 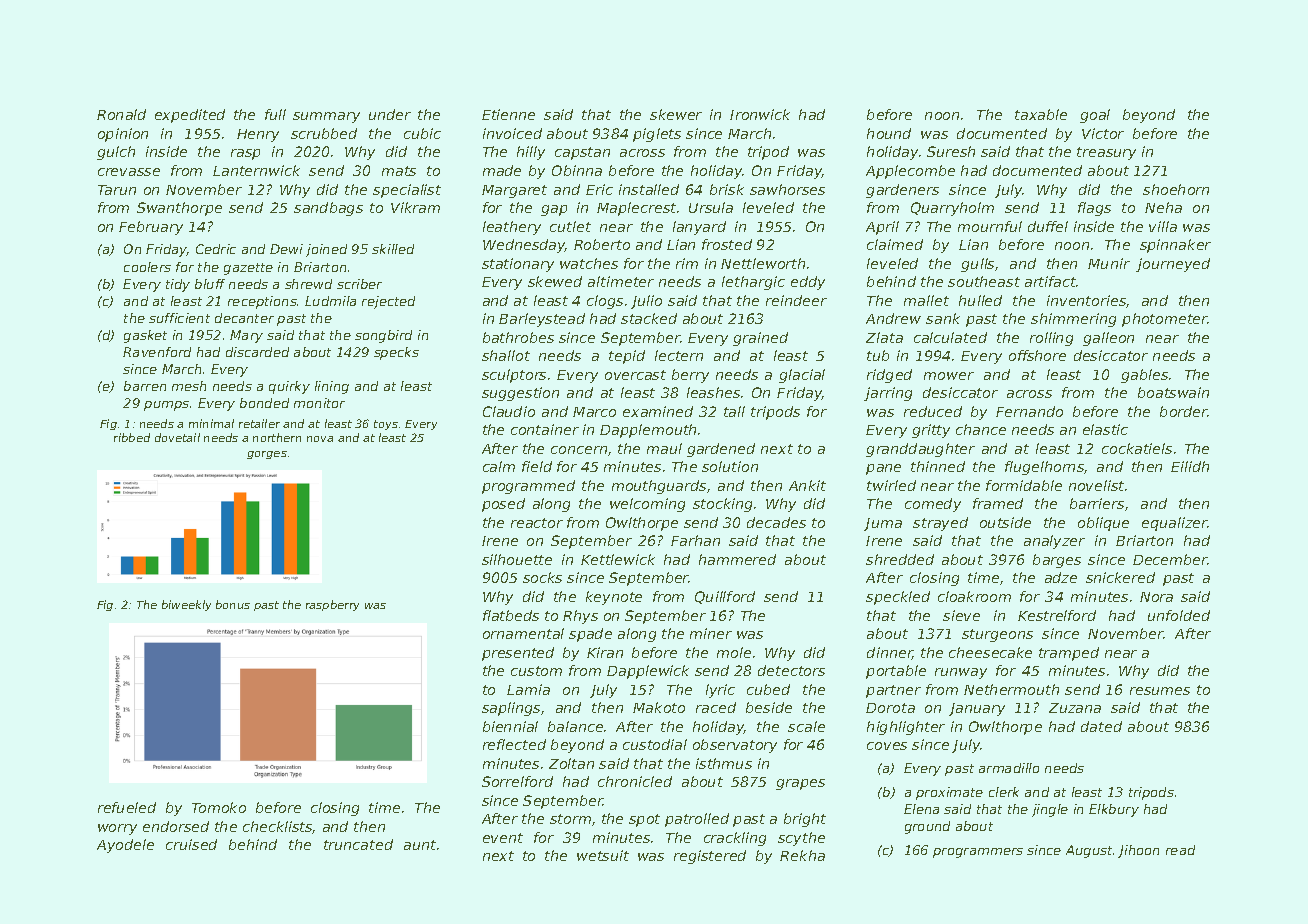 I want to click on Ayodele, so click(x=125, y=846).
